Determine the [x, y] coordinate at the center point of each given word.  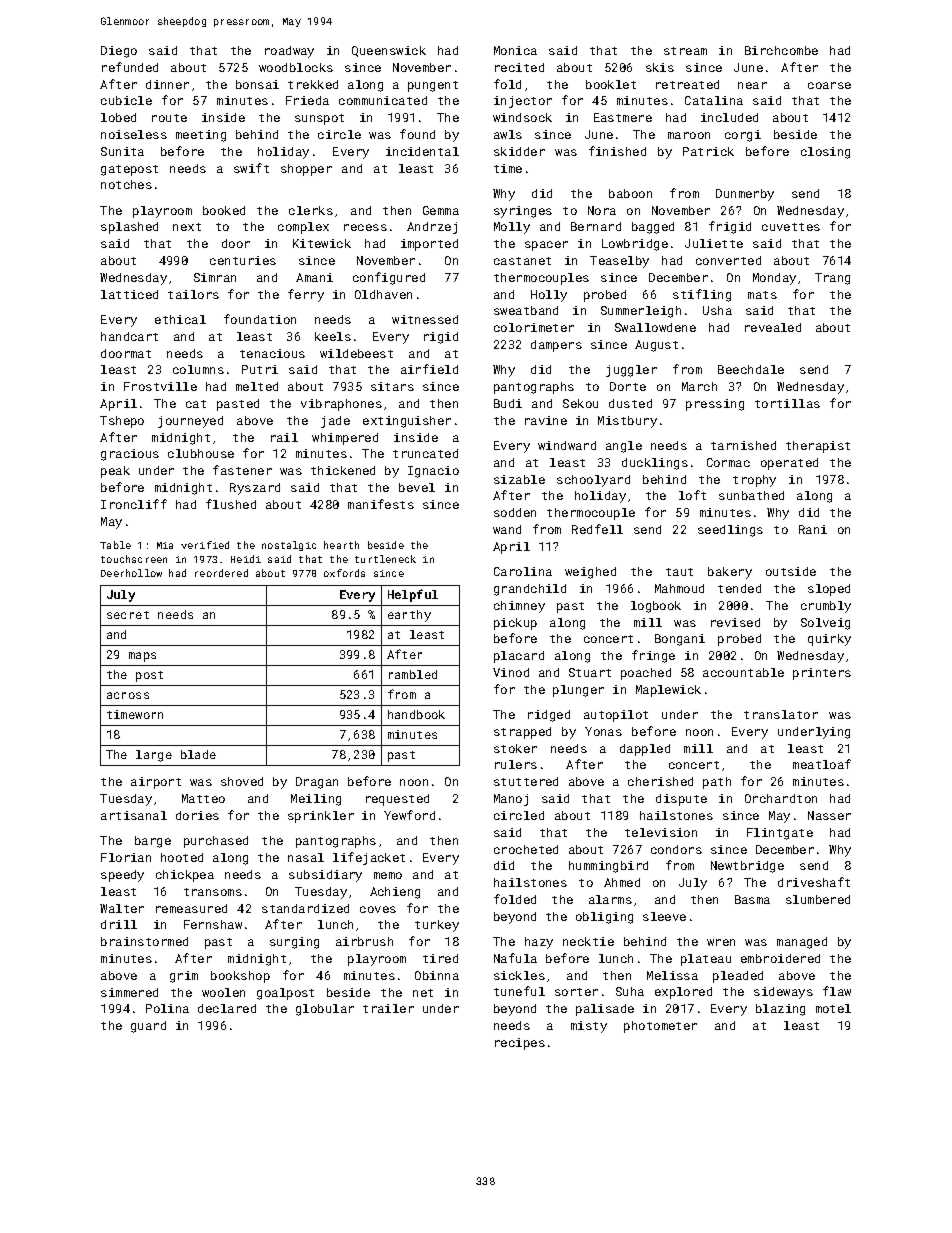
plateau [706, 960]
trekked [313, 84]
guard [148, 1027]
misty [589, 1027]
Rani [813, 529]
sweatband [526, 310]
